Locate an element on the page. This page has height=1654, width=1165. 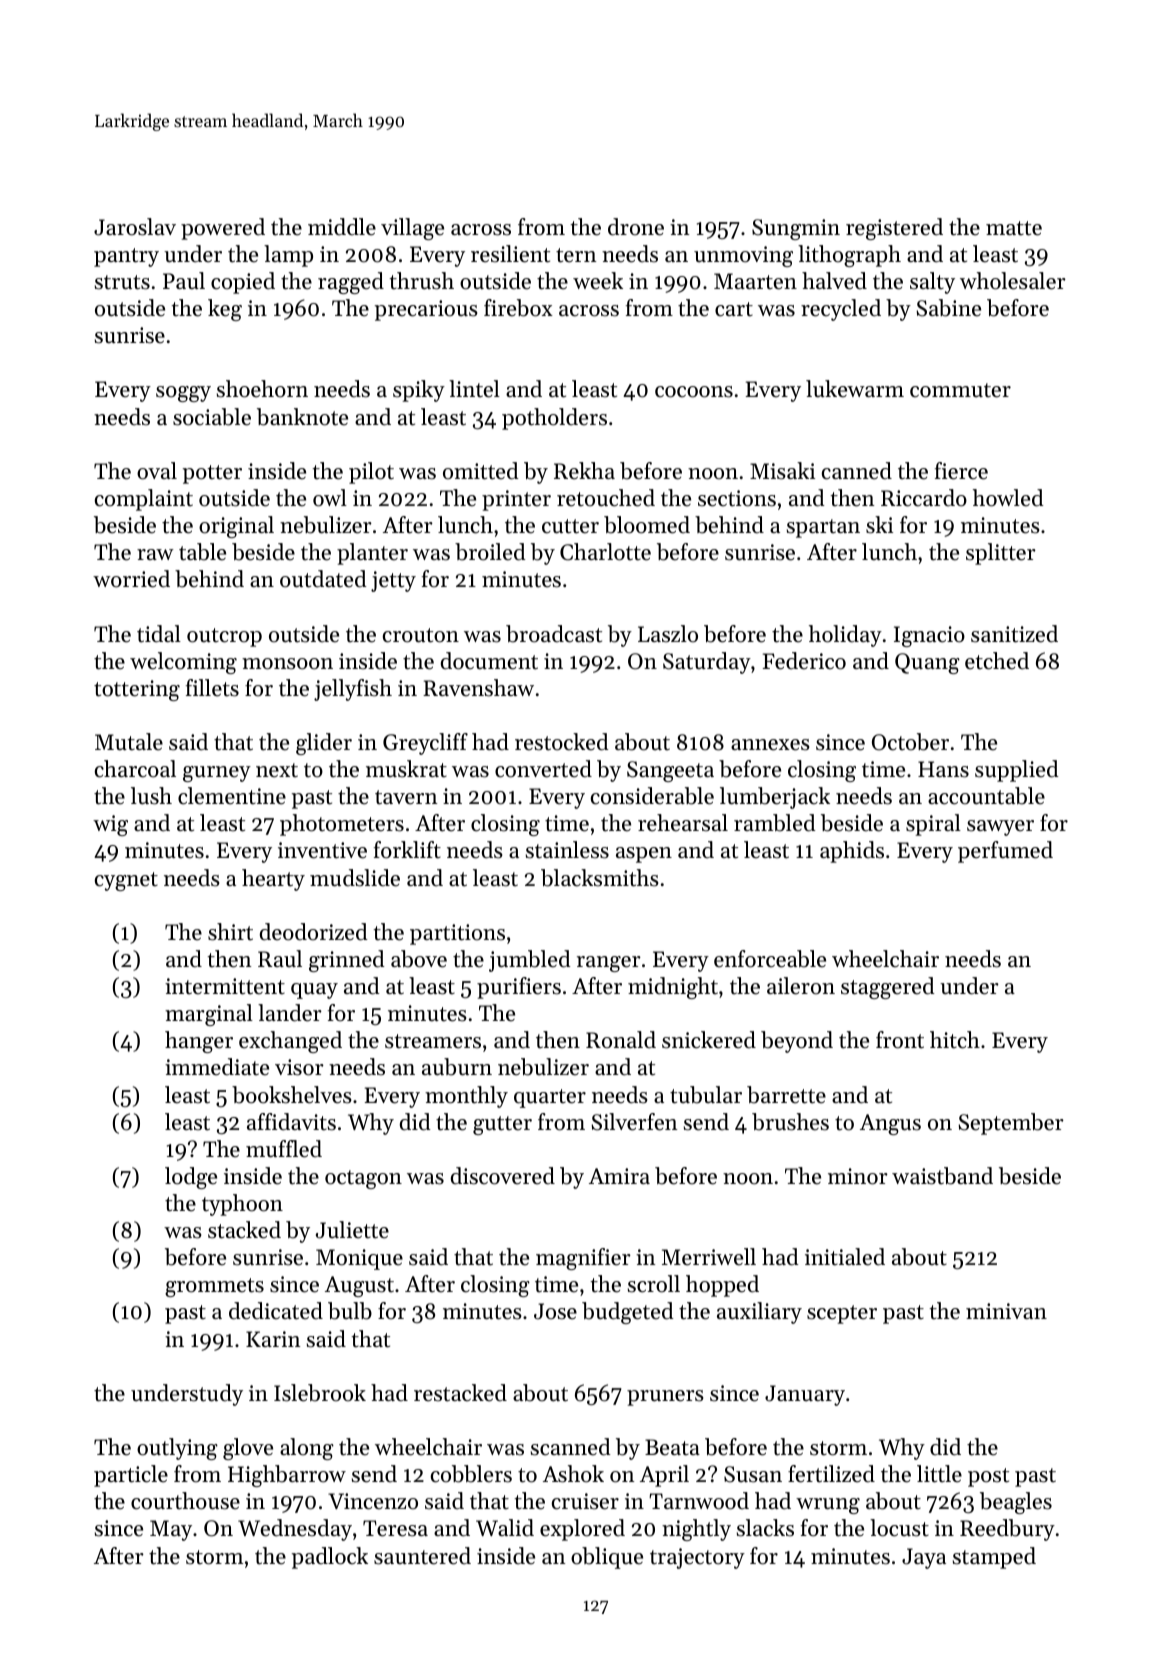
lush is located at coordinates (151, 796).
